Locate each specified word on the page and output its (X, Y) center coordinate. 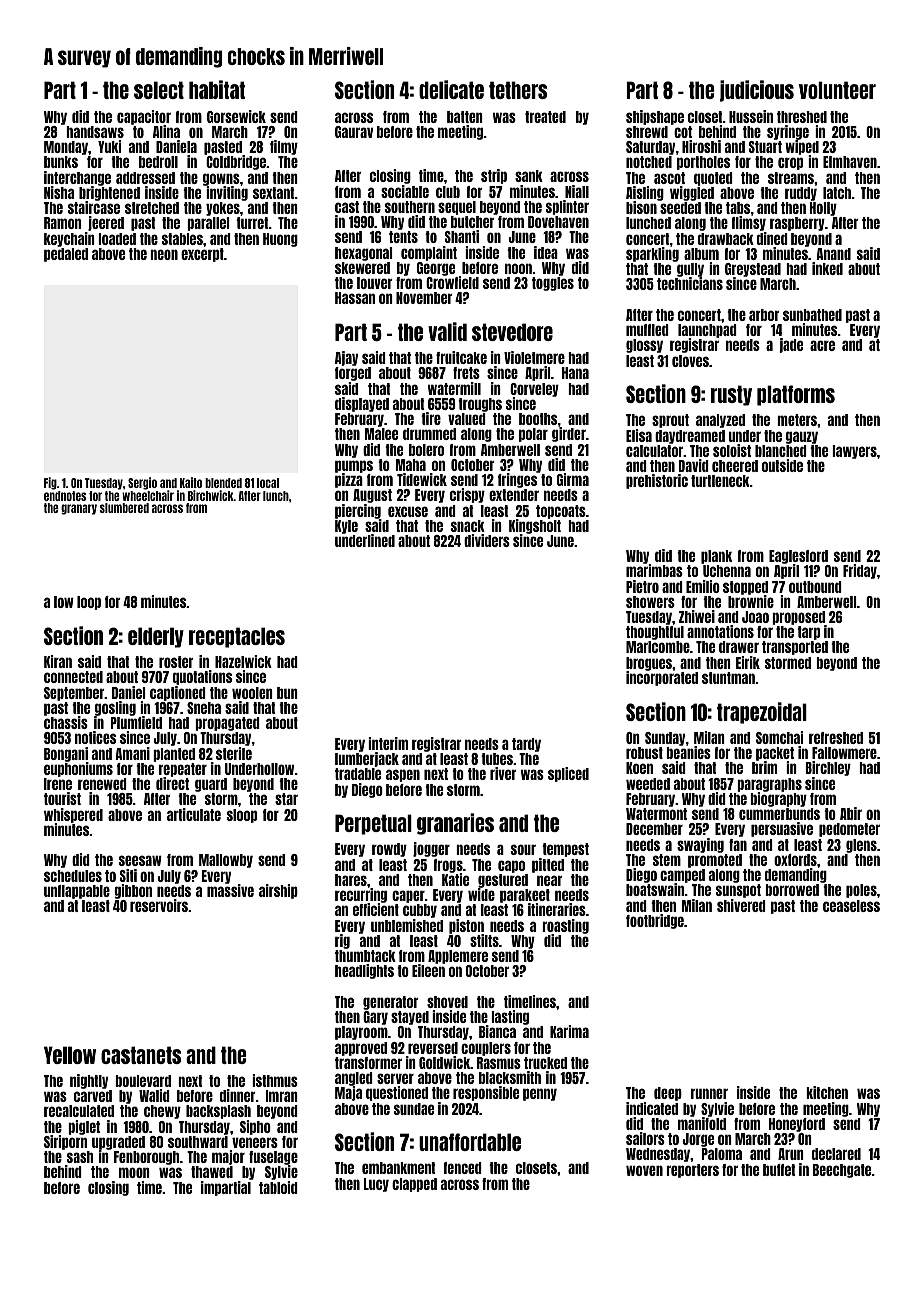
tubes (497, 759)
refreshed (836, 738)
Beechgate (842, 1171)
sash (80, 1157)
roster (176, 662)
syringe (788, 132)
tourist (62, 798)
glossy (644, 346)
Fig (50, 483)
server (395, 1078)
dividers (487, 540)
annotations (720, 631)
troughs (480, 405)
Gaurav (354, 132)
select (159, 90)
